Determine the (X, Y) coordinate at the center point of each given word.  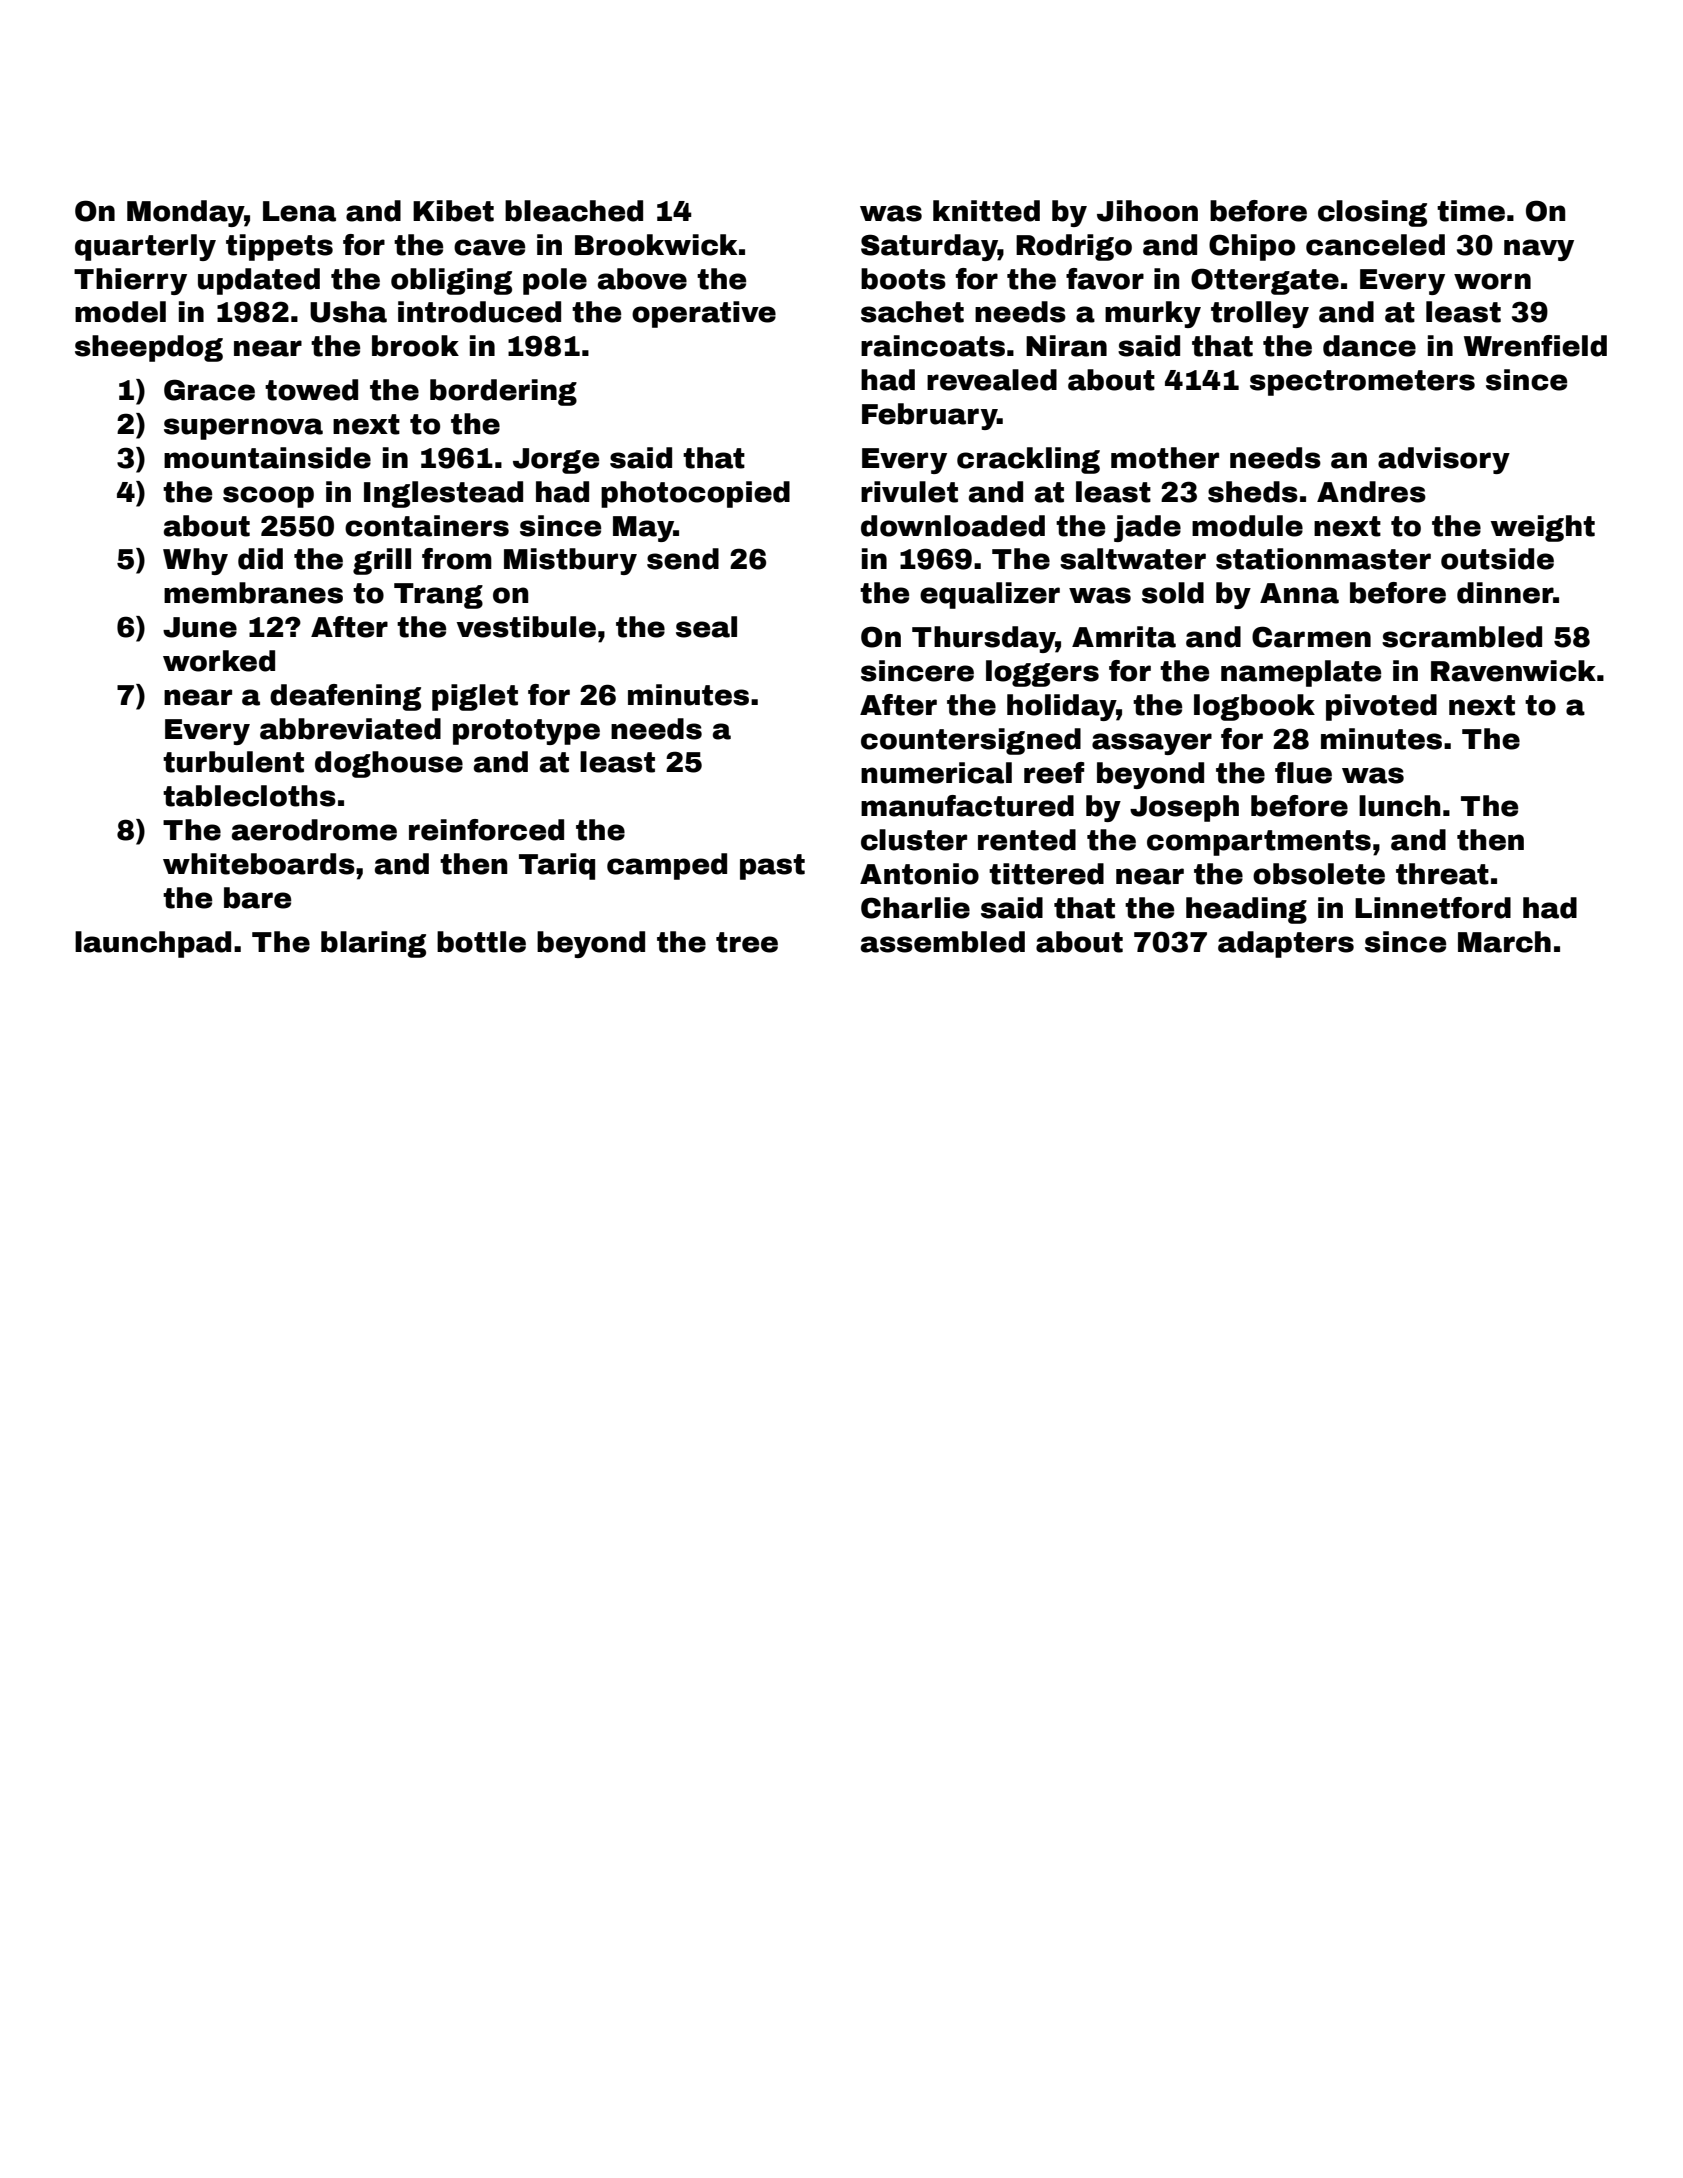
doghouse (389, 764)
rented (1027, 840)
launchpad (153, 944)
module (1247, 526)
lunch (1399, 806)
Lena (299, 211)
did (260, 559)
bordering (503, 392)
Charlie (915, 908)
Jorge (556, 461)
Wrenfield (1535, 346)
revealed (992, 380)
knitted (986, 211)
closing (1372, 213)
